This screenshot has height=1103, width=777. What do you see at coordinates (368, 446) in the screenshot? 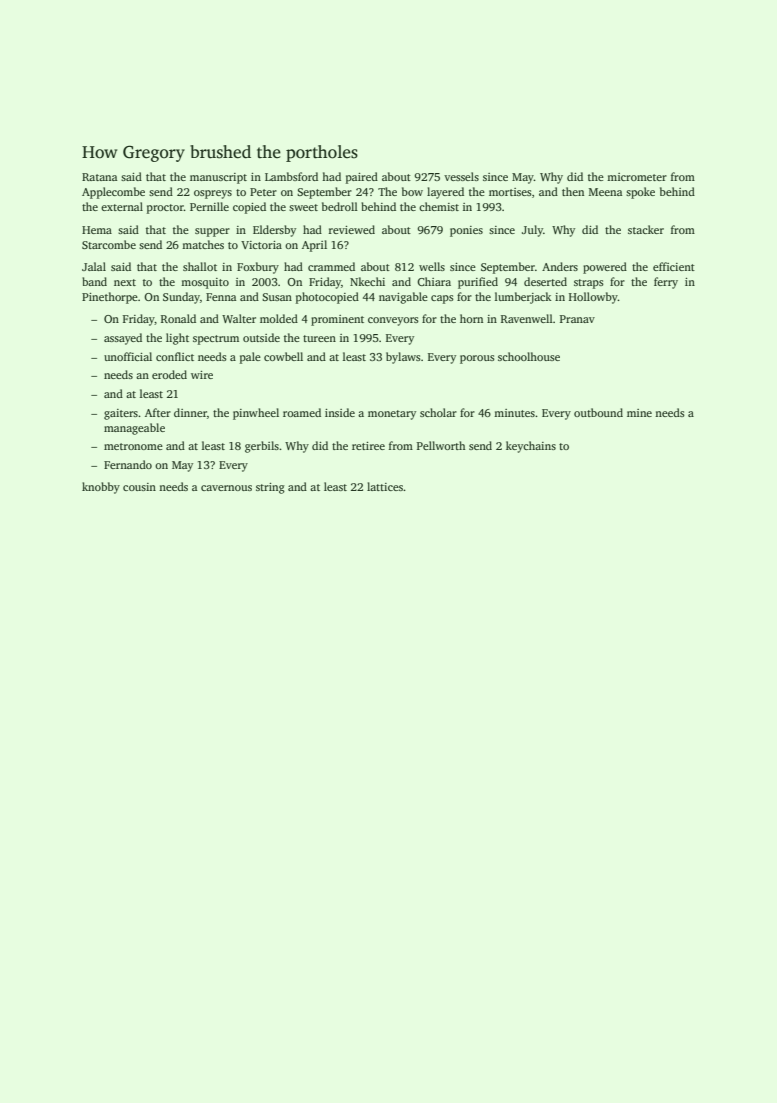
I see `retiree` at bounding box center [368, 446].
